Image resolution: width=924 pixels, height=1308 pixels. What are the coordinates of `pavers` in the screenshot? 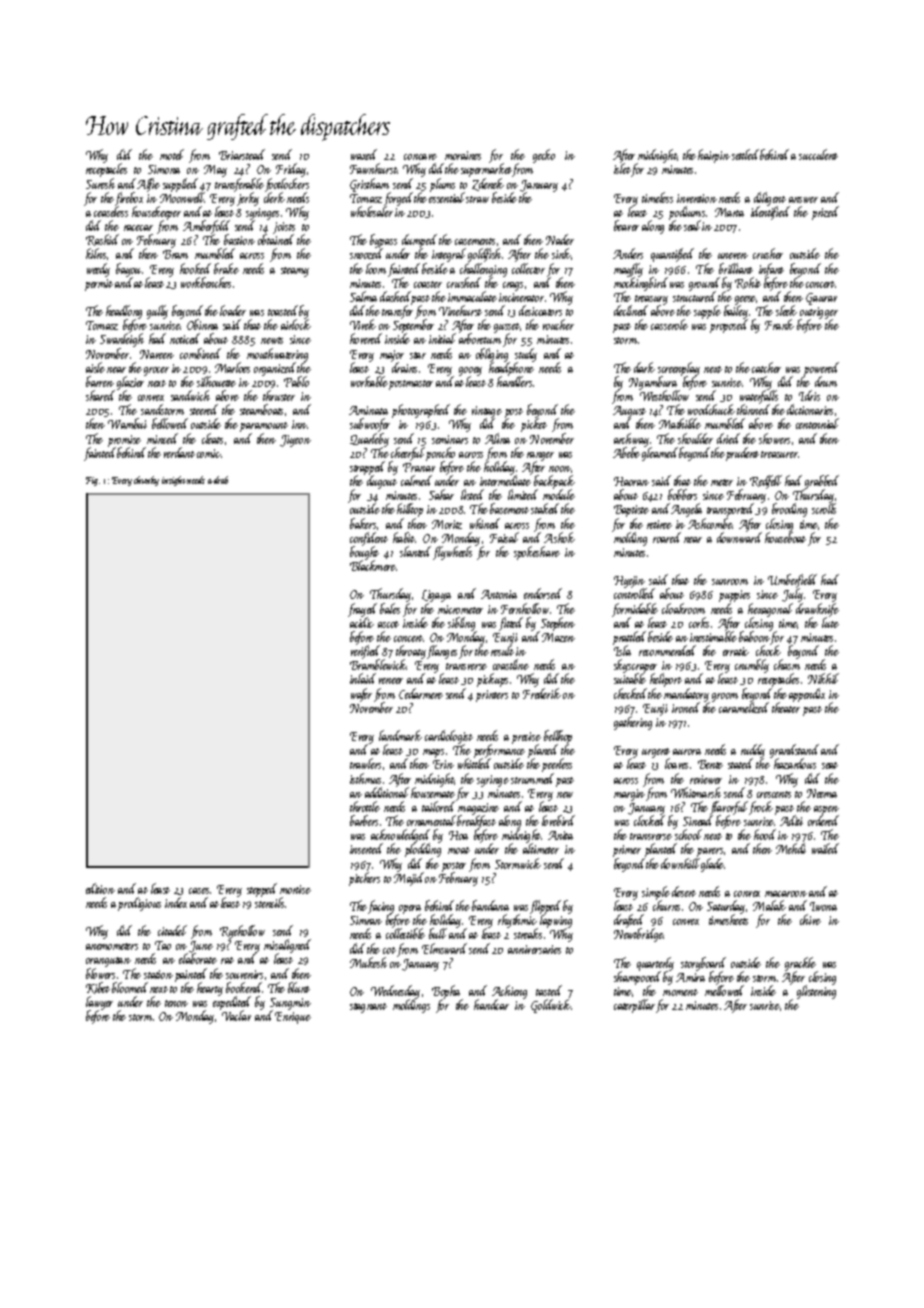 It's located at (710, 852).
